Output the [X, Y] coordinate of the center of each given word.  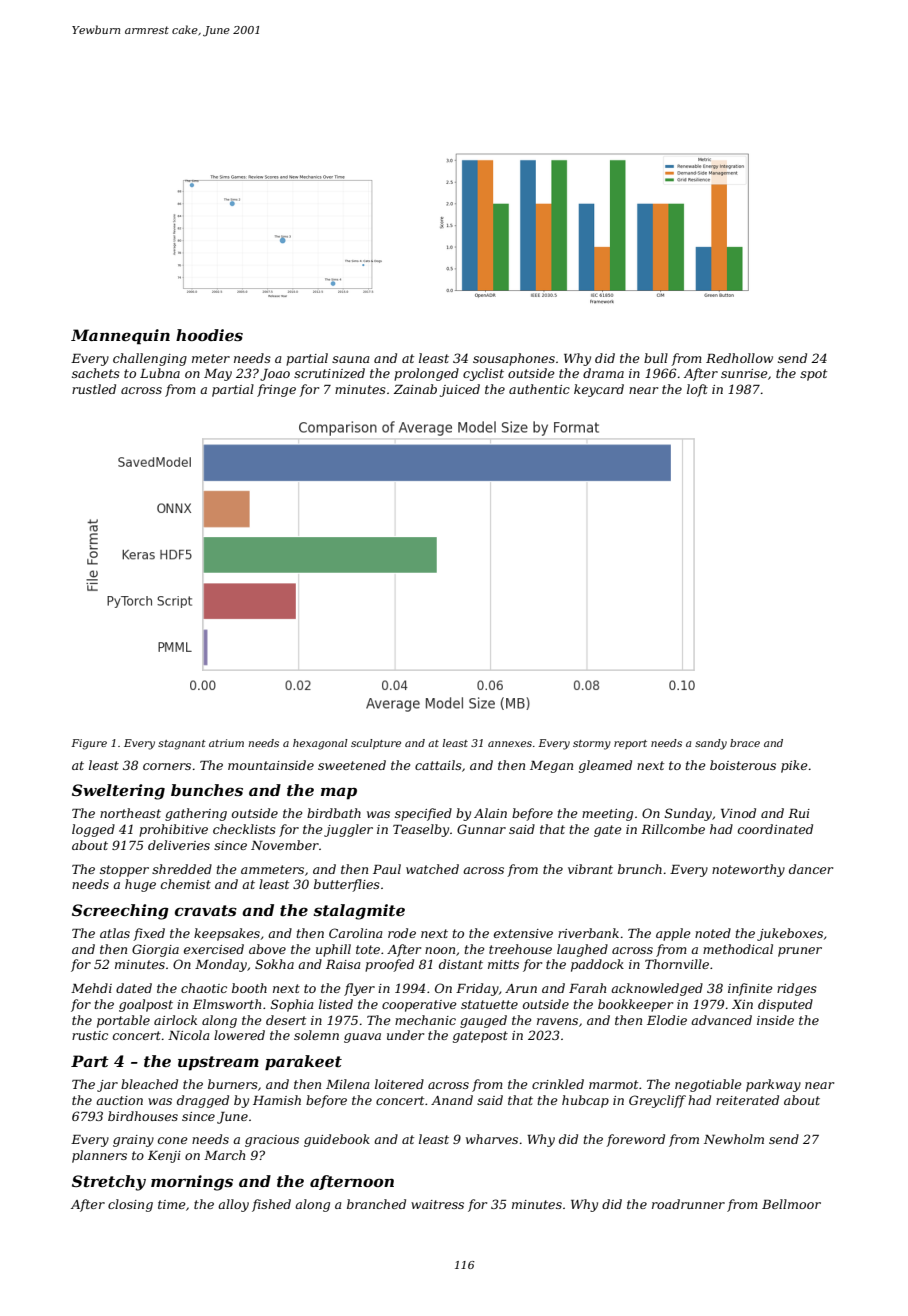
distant [461, 964]
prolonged [426, 374]
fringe [276, 390]
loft [697, 390]
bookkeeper [635, 1005]
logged [93, 830]
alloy [233, 1205]
